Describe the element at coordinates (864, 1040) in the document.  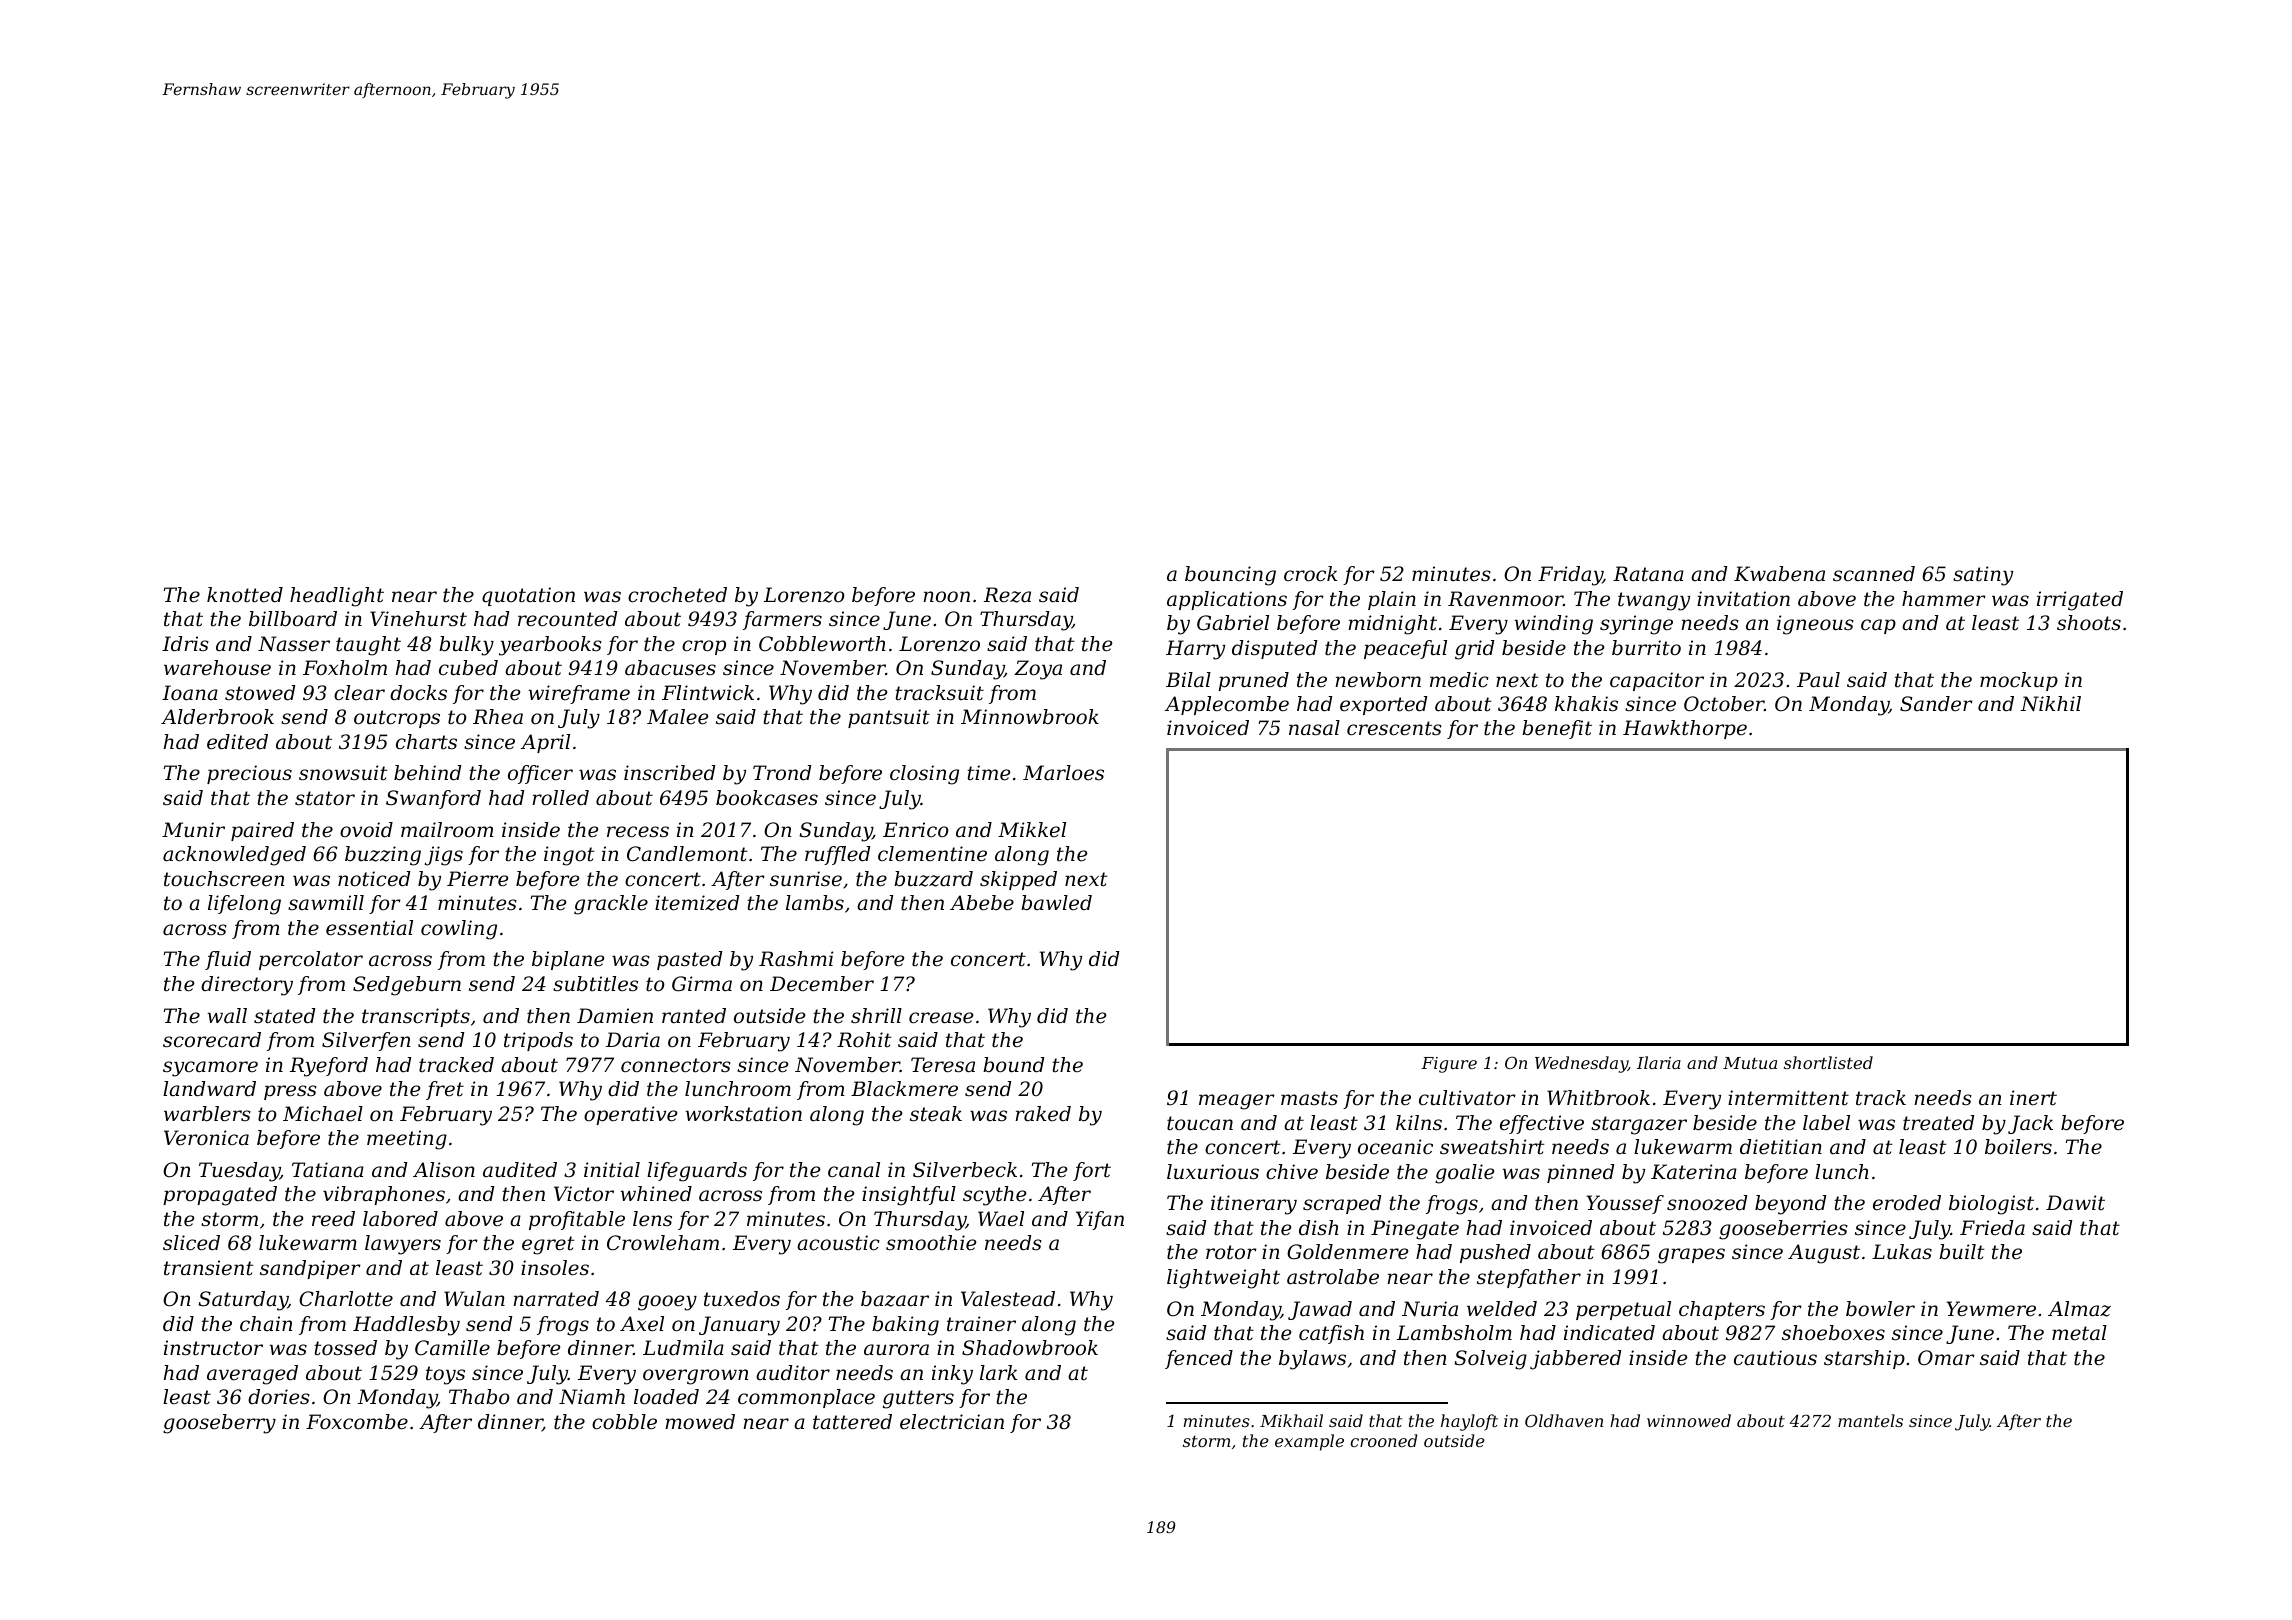
I see `Rohit` at that location.
